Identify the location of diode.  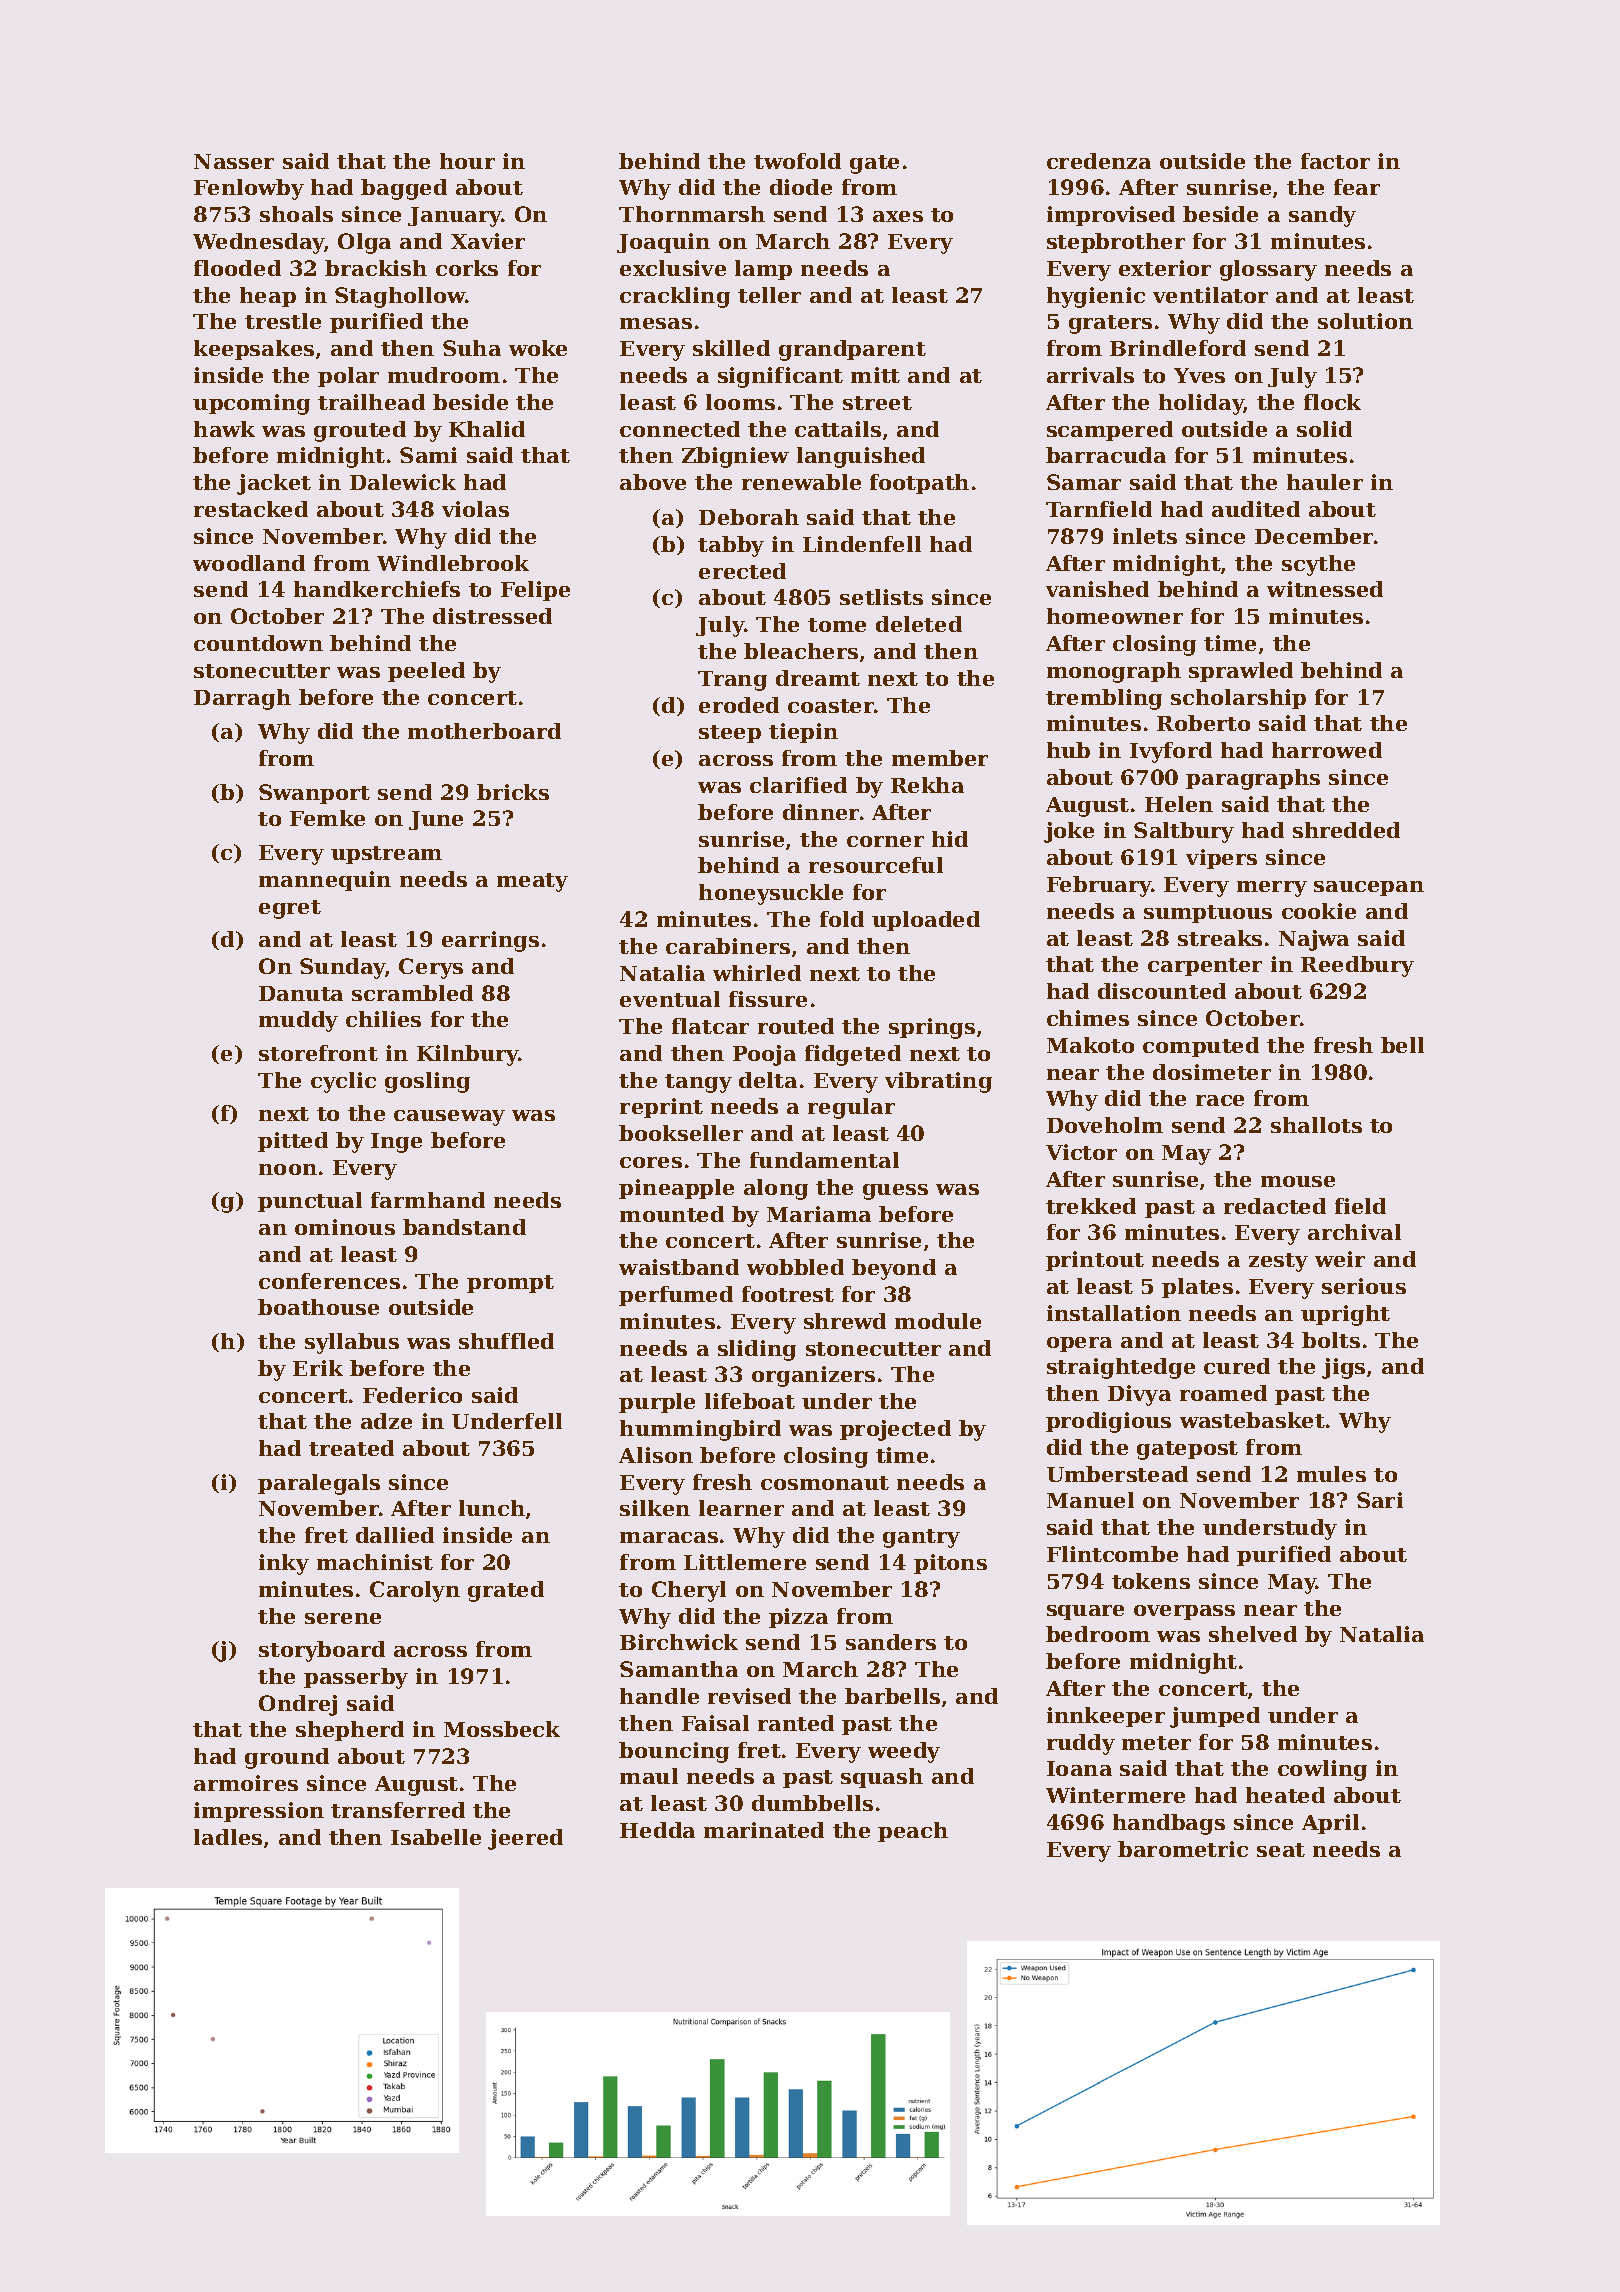
(801, 187).
